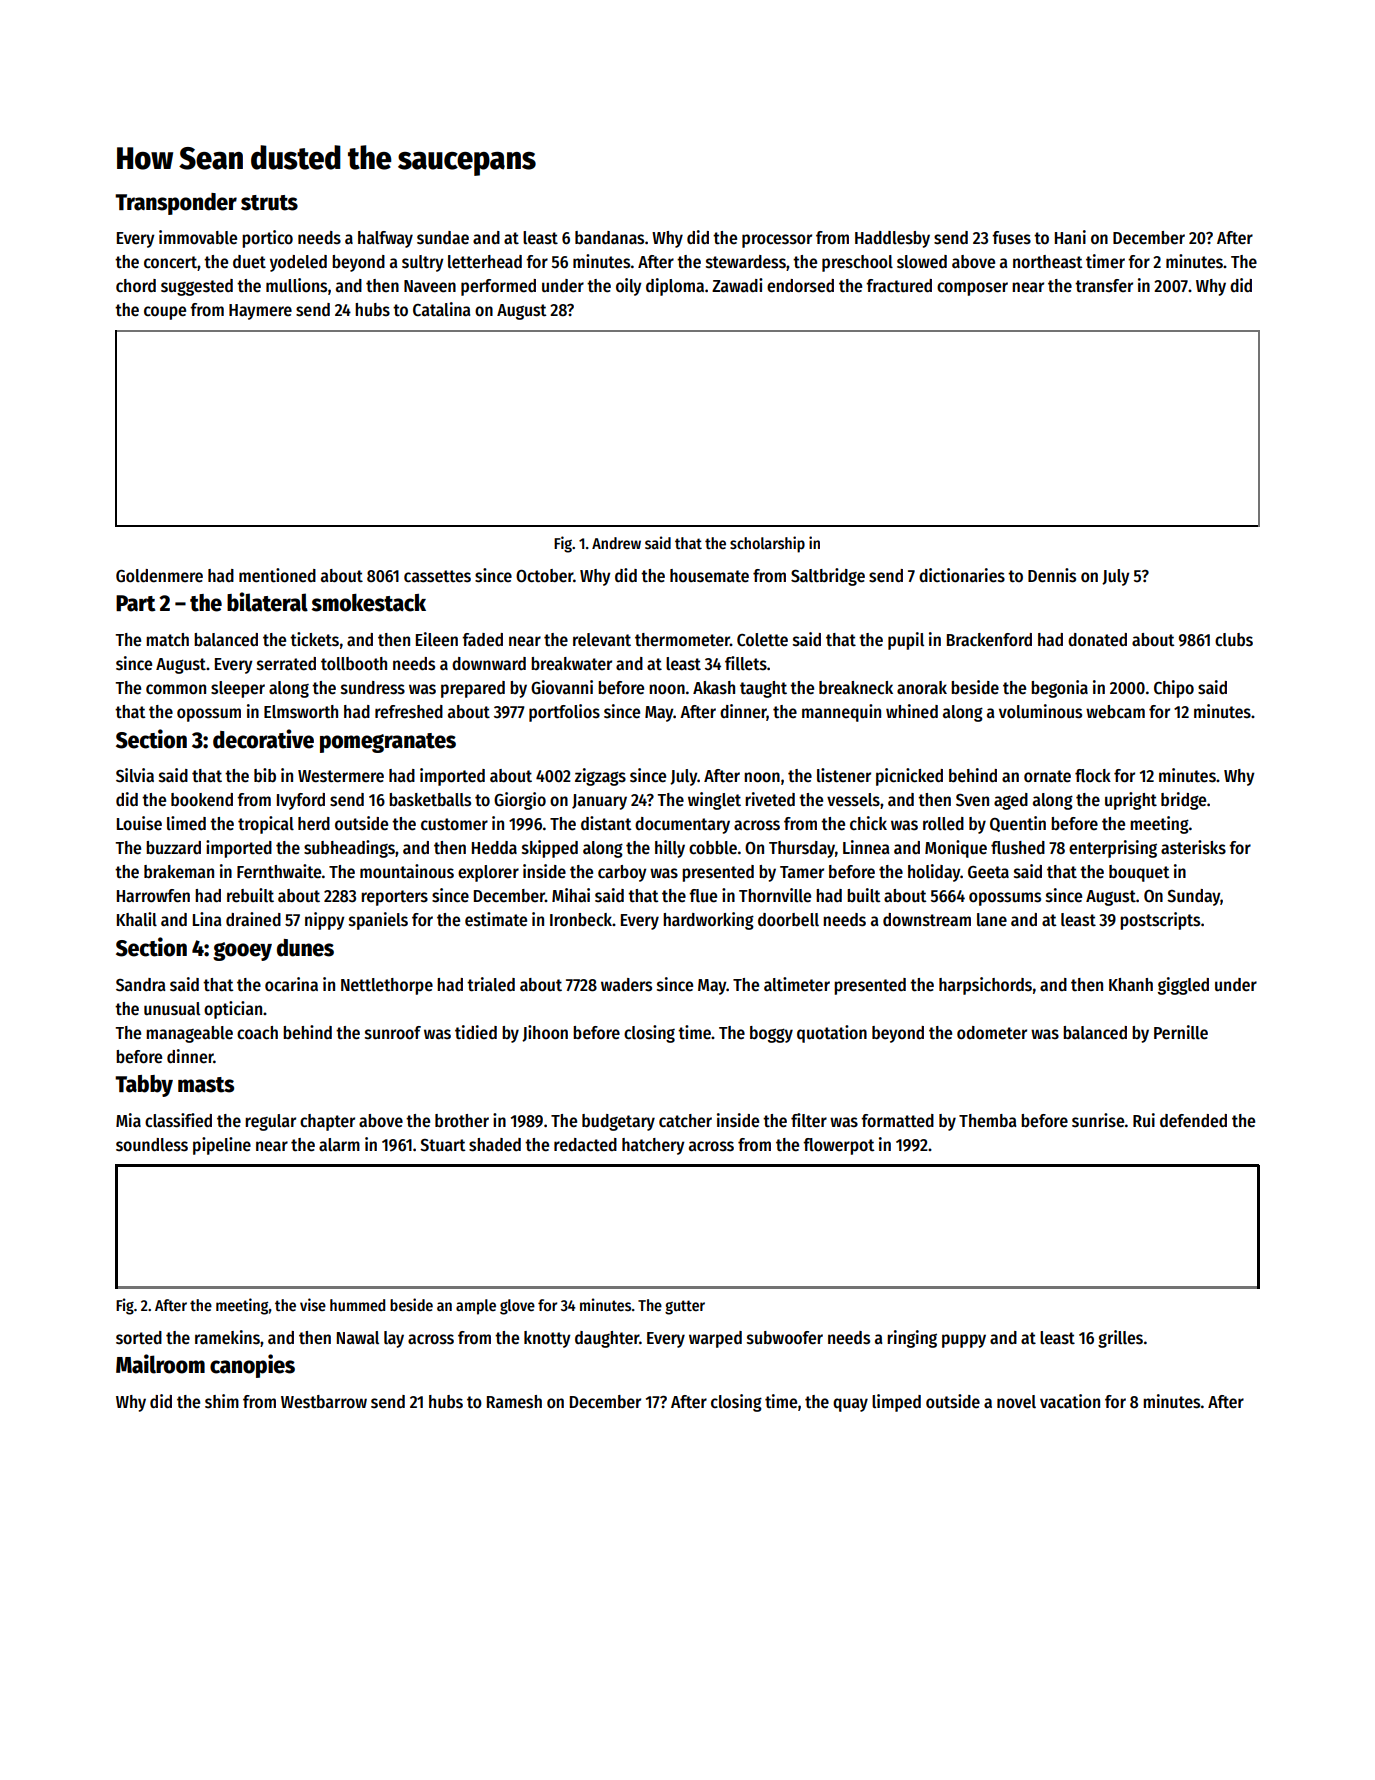 The image size is (1375, 1780). I want to click on Tabby, so click(144, 1086).
